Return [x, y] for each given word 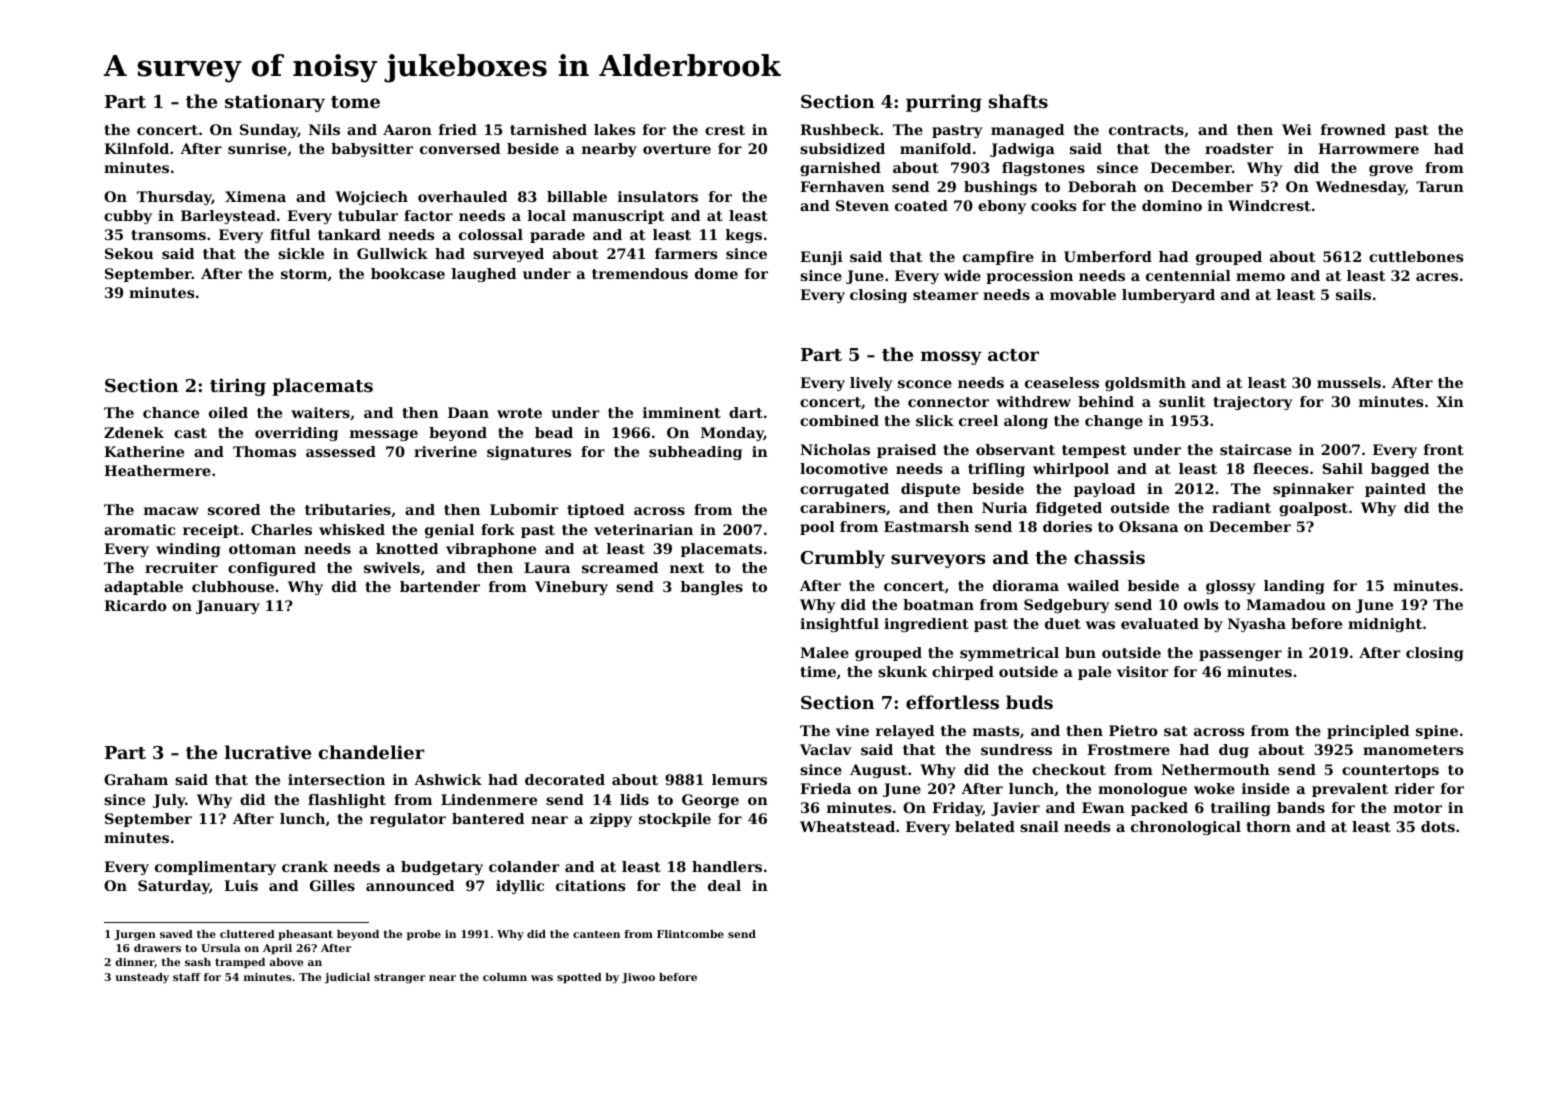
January [228, 607]
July [169, 801]
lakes [614, 129]
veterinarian [643, 529]
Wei [1297, 129]
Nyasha [1257, 625]
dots [1438, 826]
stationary [275, 103]
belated [985, 826]
